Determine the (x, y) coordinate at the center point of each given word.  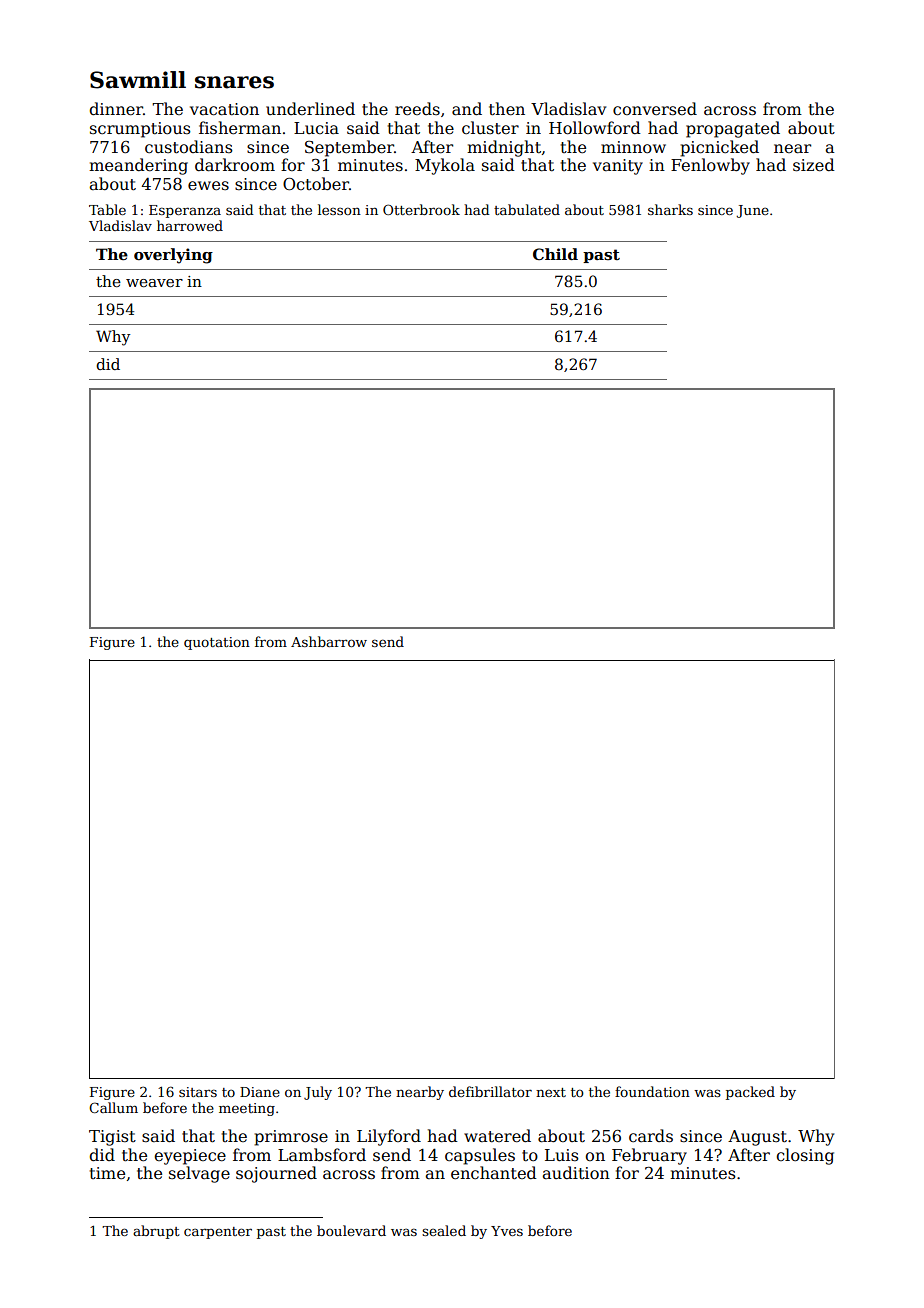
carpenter (218, 1233)
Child (555, 254)
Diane (260, 1092)
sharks (670, 209)
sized (814, 165)
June (753, 211)
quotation (217, 643)
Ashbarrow (329, 641)
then (507, 109)
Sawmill (138, 80)
